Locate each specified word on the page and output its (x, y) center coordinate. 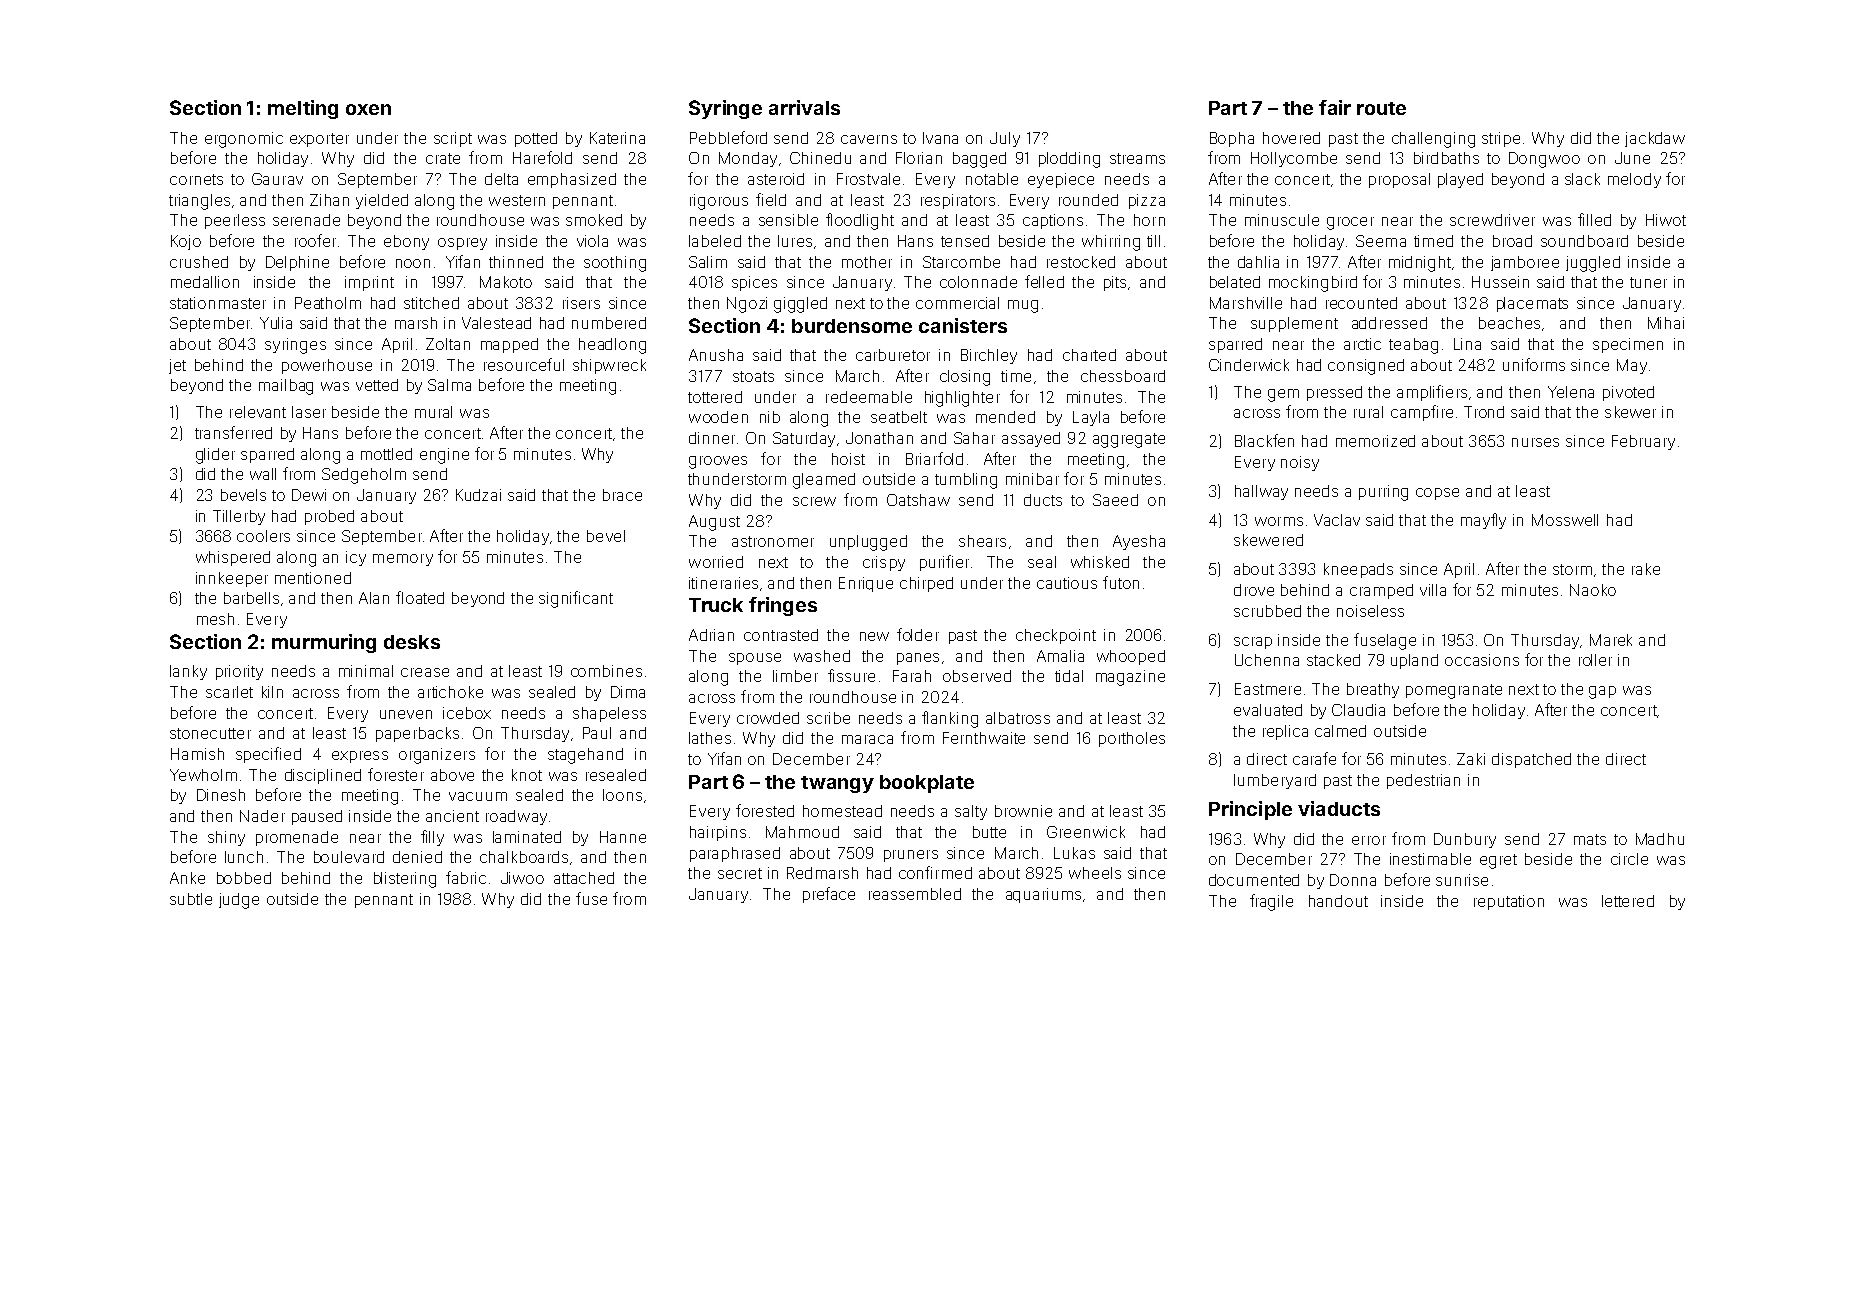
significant (576, 599)
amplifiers (1432, 393)
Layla (1091, 418)
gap (1602, 692)
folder (918, 634)
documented (1254, 880)
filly (432, 838)
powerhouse (327, 366)
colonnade (978, 282)
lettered (1628, 901)
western (517, 200)
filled (1594, 219)
